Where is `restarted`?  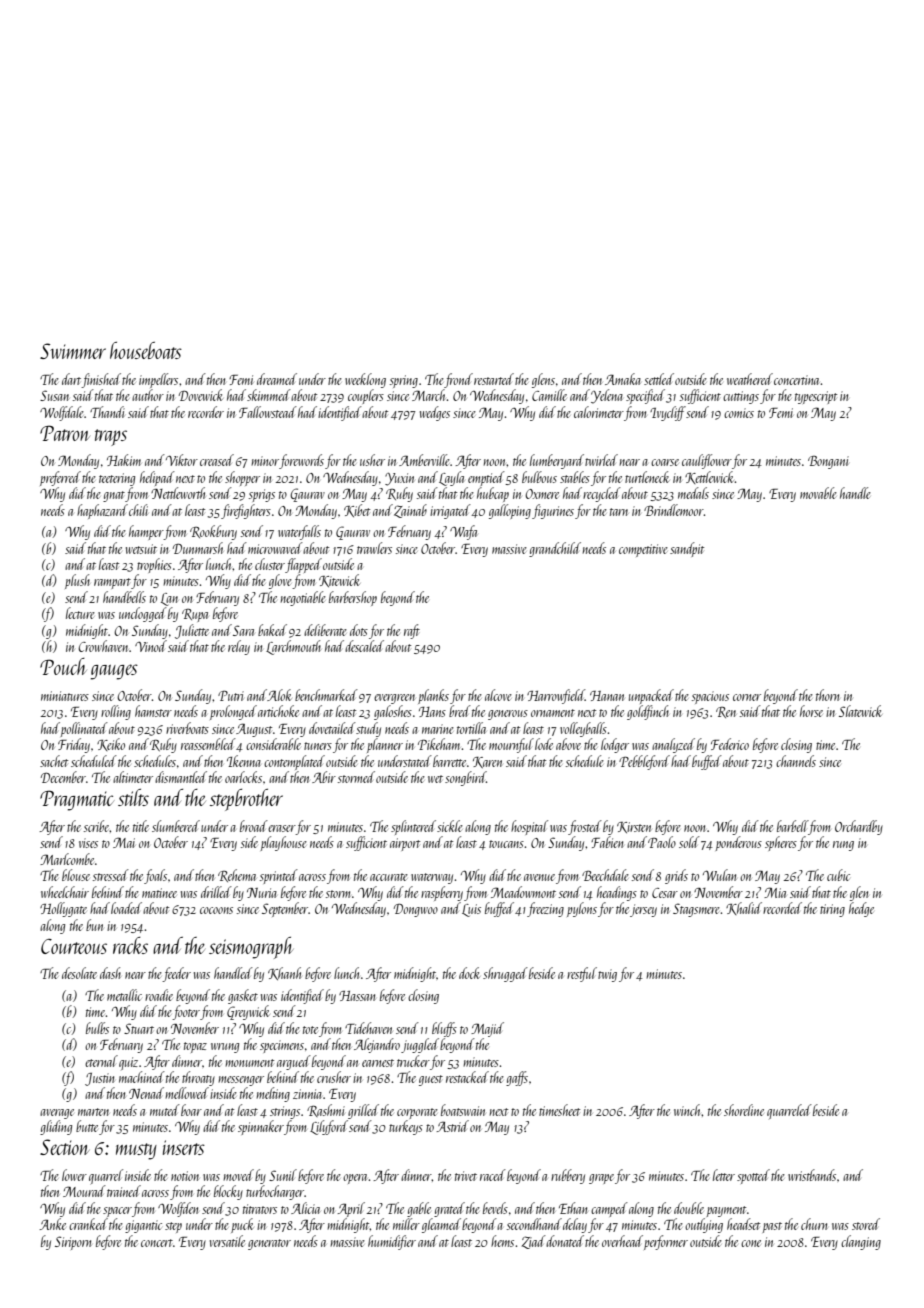 restarted is located at coordinates (494, 379).
